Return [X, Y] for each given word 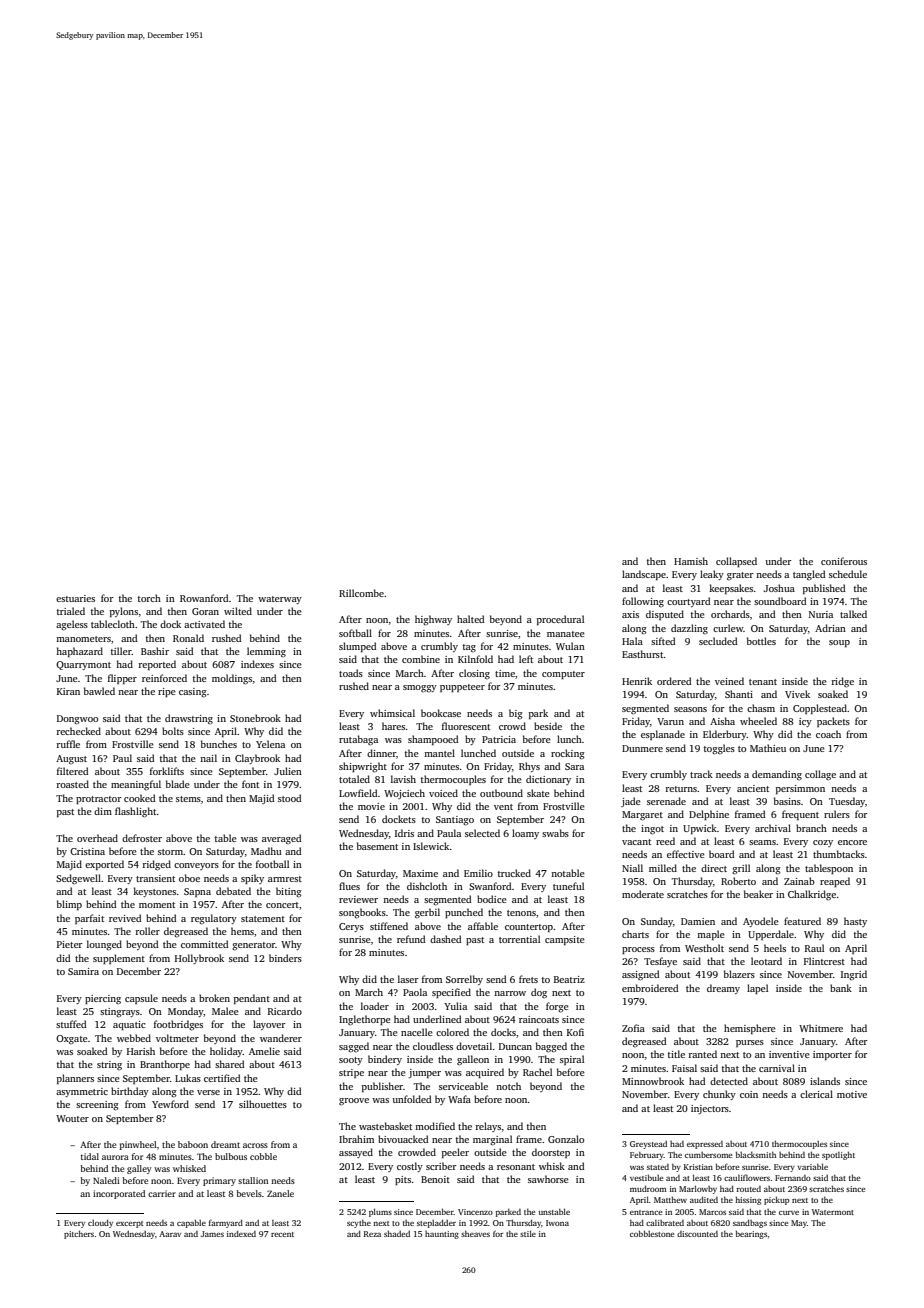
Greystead [648, 1145]
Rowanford [204, 598]
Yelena [270, 744]
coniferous [844, 561]
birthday [130, 1092]
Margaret [642, 816]
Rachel [537, 1072]
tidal [90, 1156]
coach [828, 734]
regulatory [214, 919]
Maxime [420, 873]
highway [433, 620]
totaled [354, 779]
